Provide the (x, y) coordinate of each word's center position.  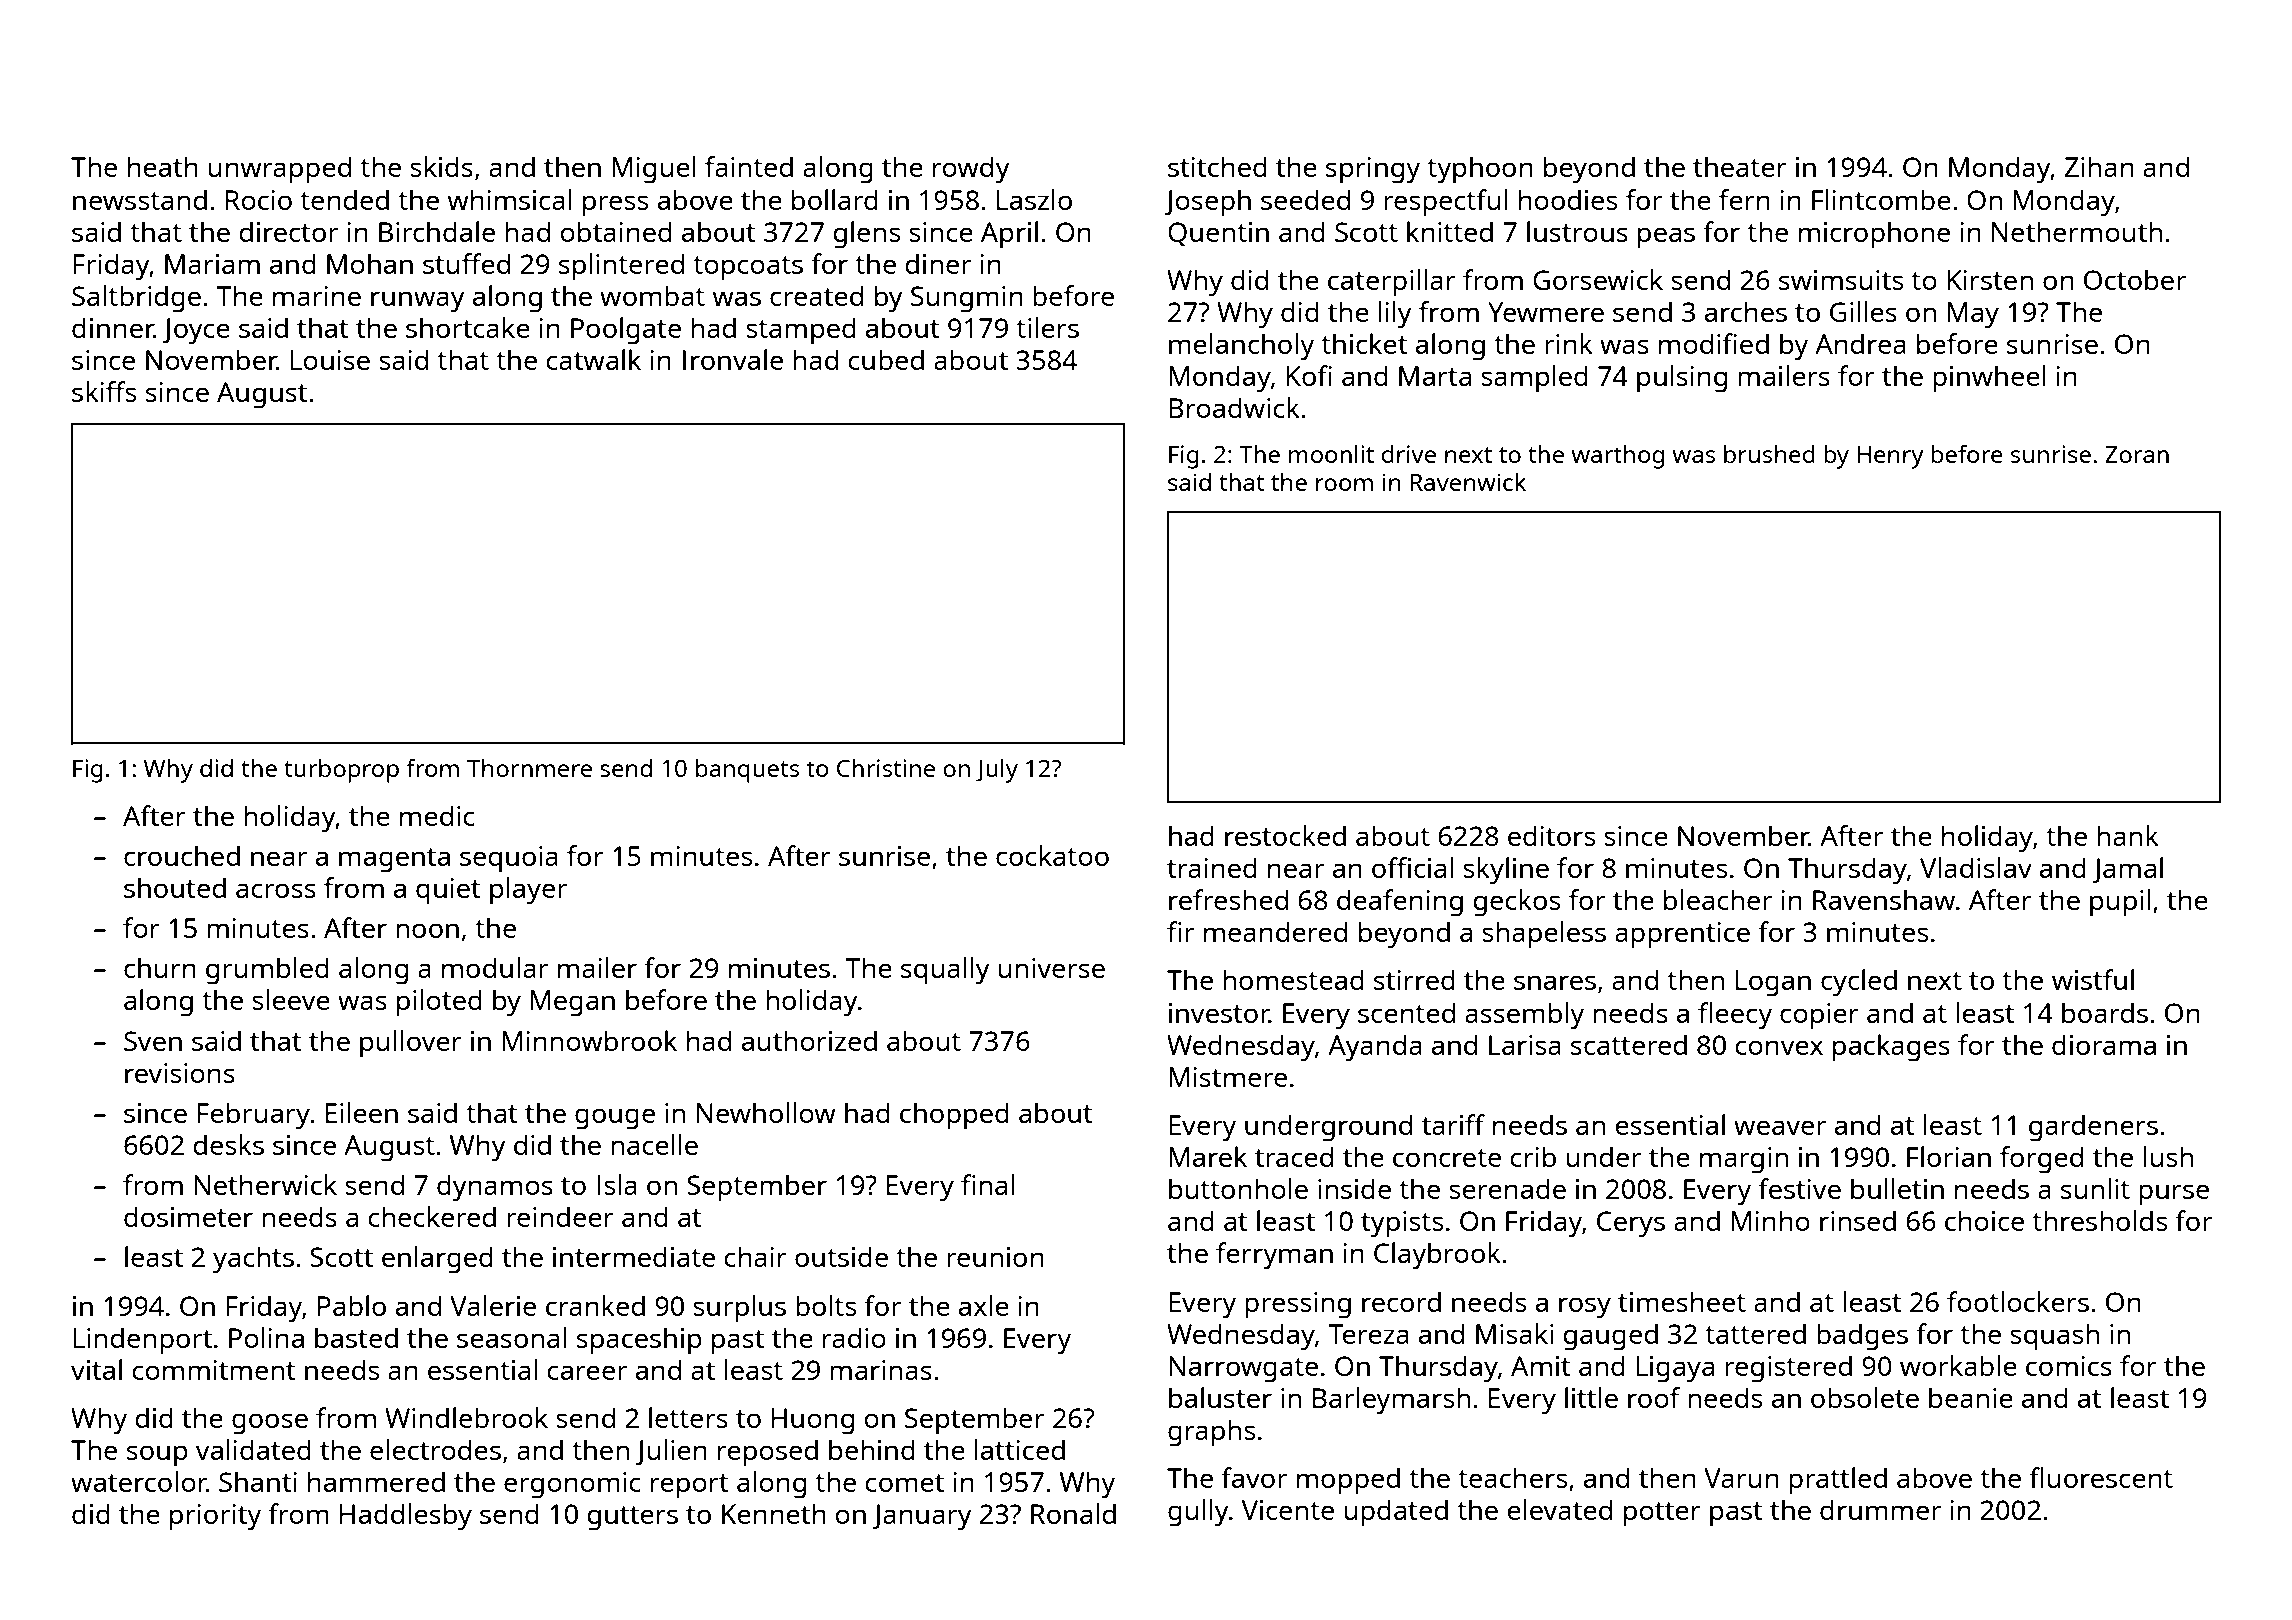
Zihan (2099, 166)
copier (1819, 1016)
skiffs (104, 391)
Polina (266, 1337)
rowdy (971, 170)
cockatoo (1052, 855)
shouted (175, 887)
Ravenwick (1468, 482)
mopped (1348, 1481)
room (1344, 484)
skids (441, 166)
